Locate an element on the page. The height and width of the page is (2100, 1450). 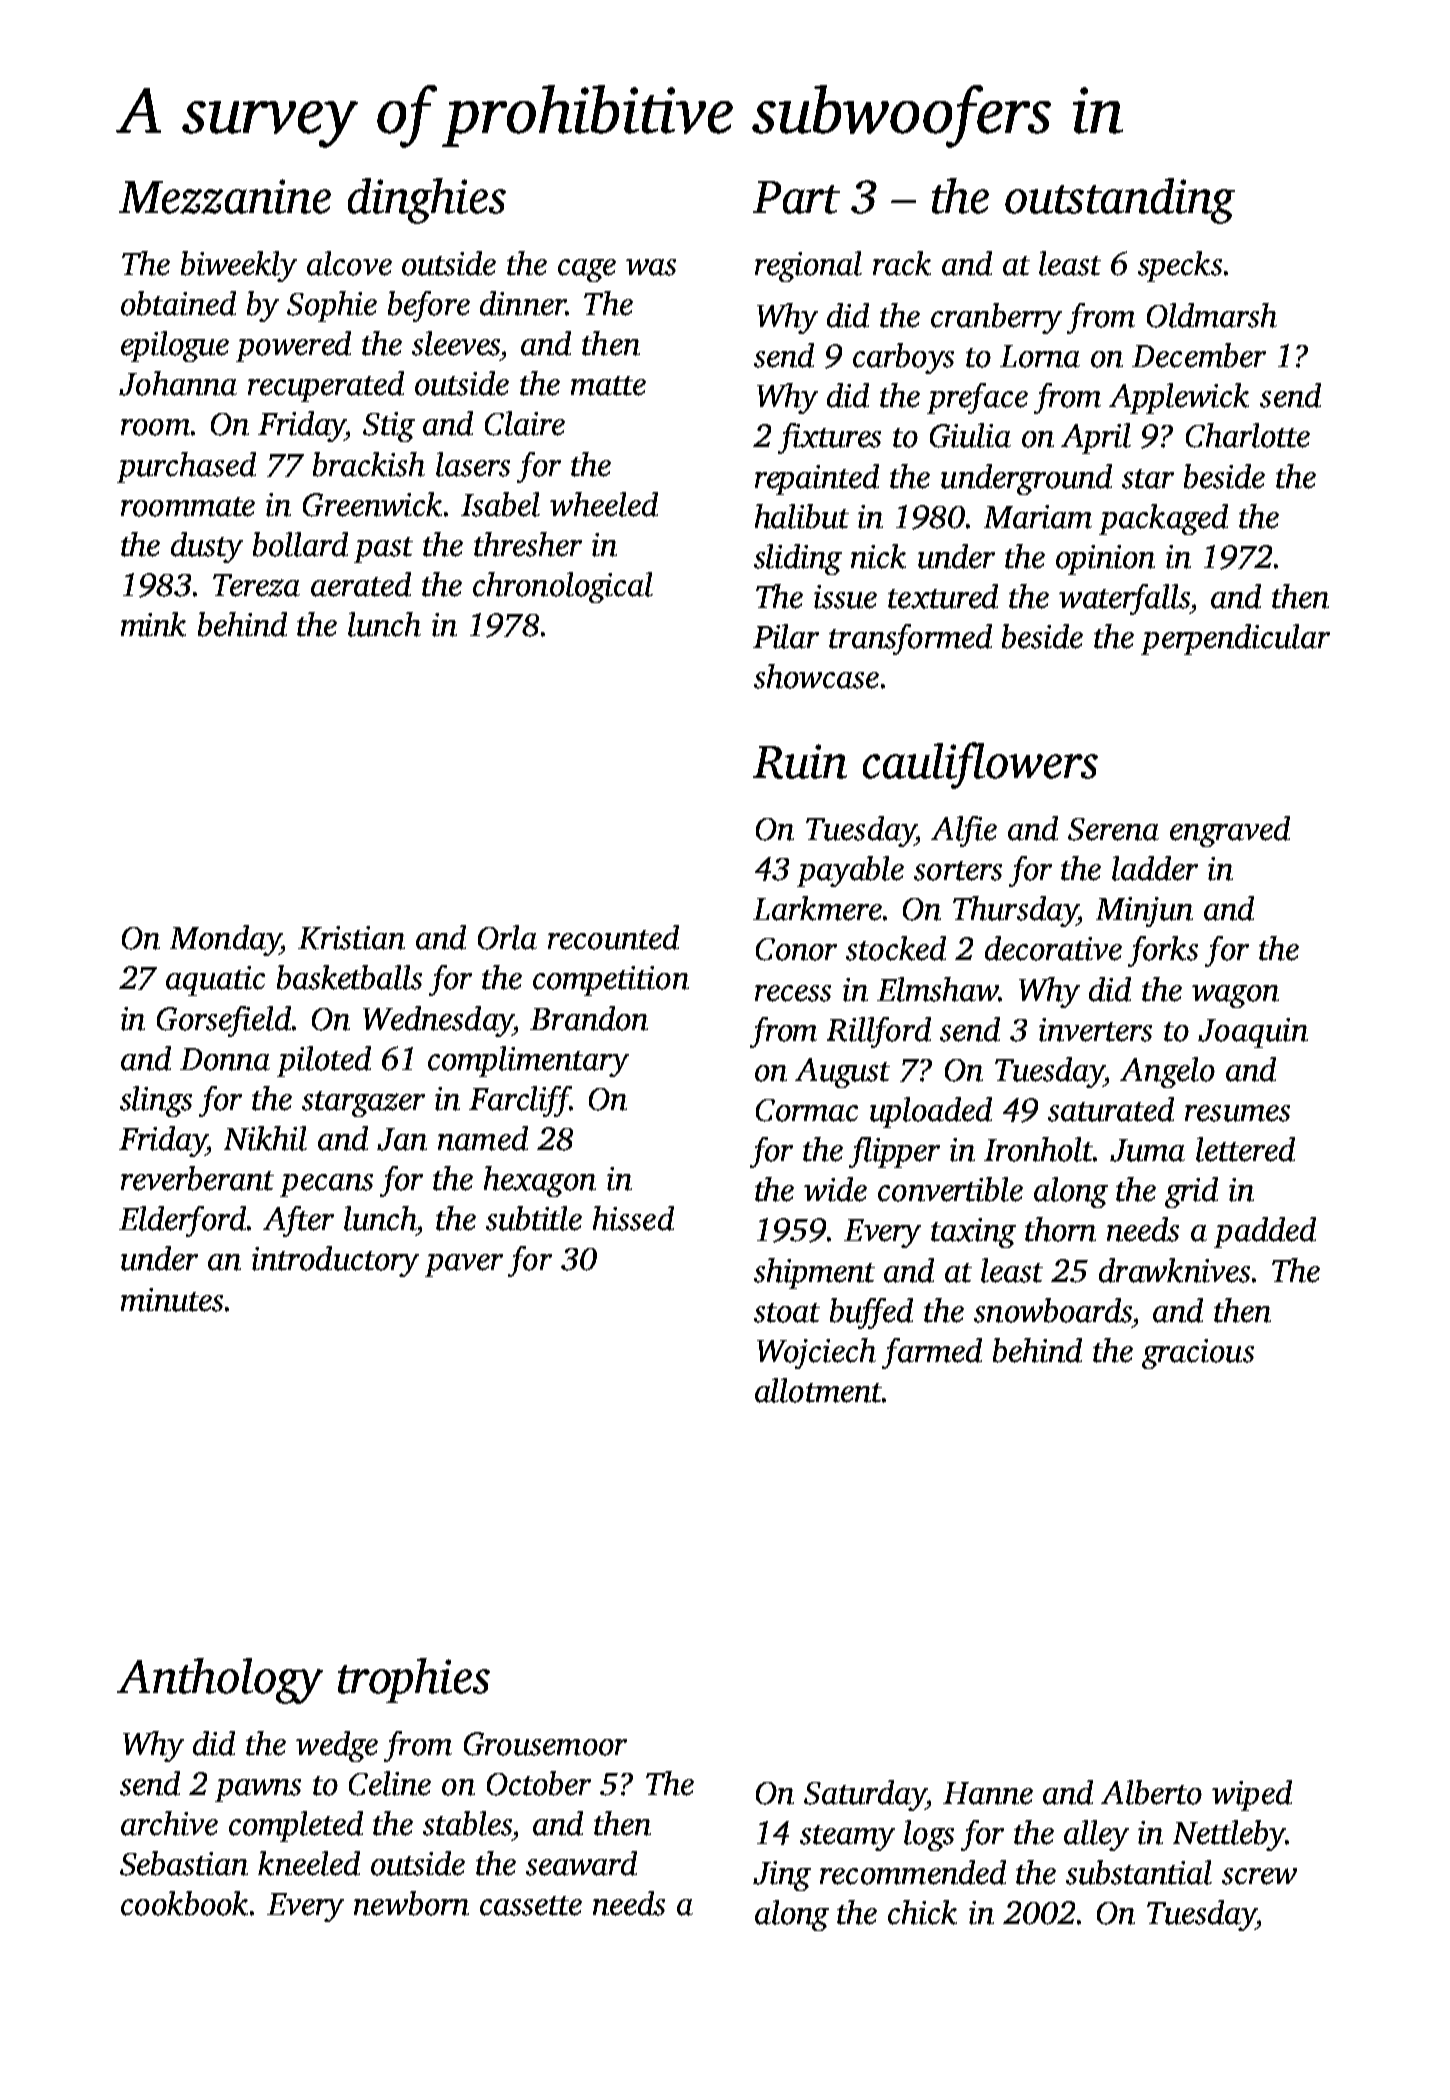
waterfalls is located at coordinates (1124, 599).
